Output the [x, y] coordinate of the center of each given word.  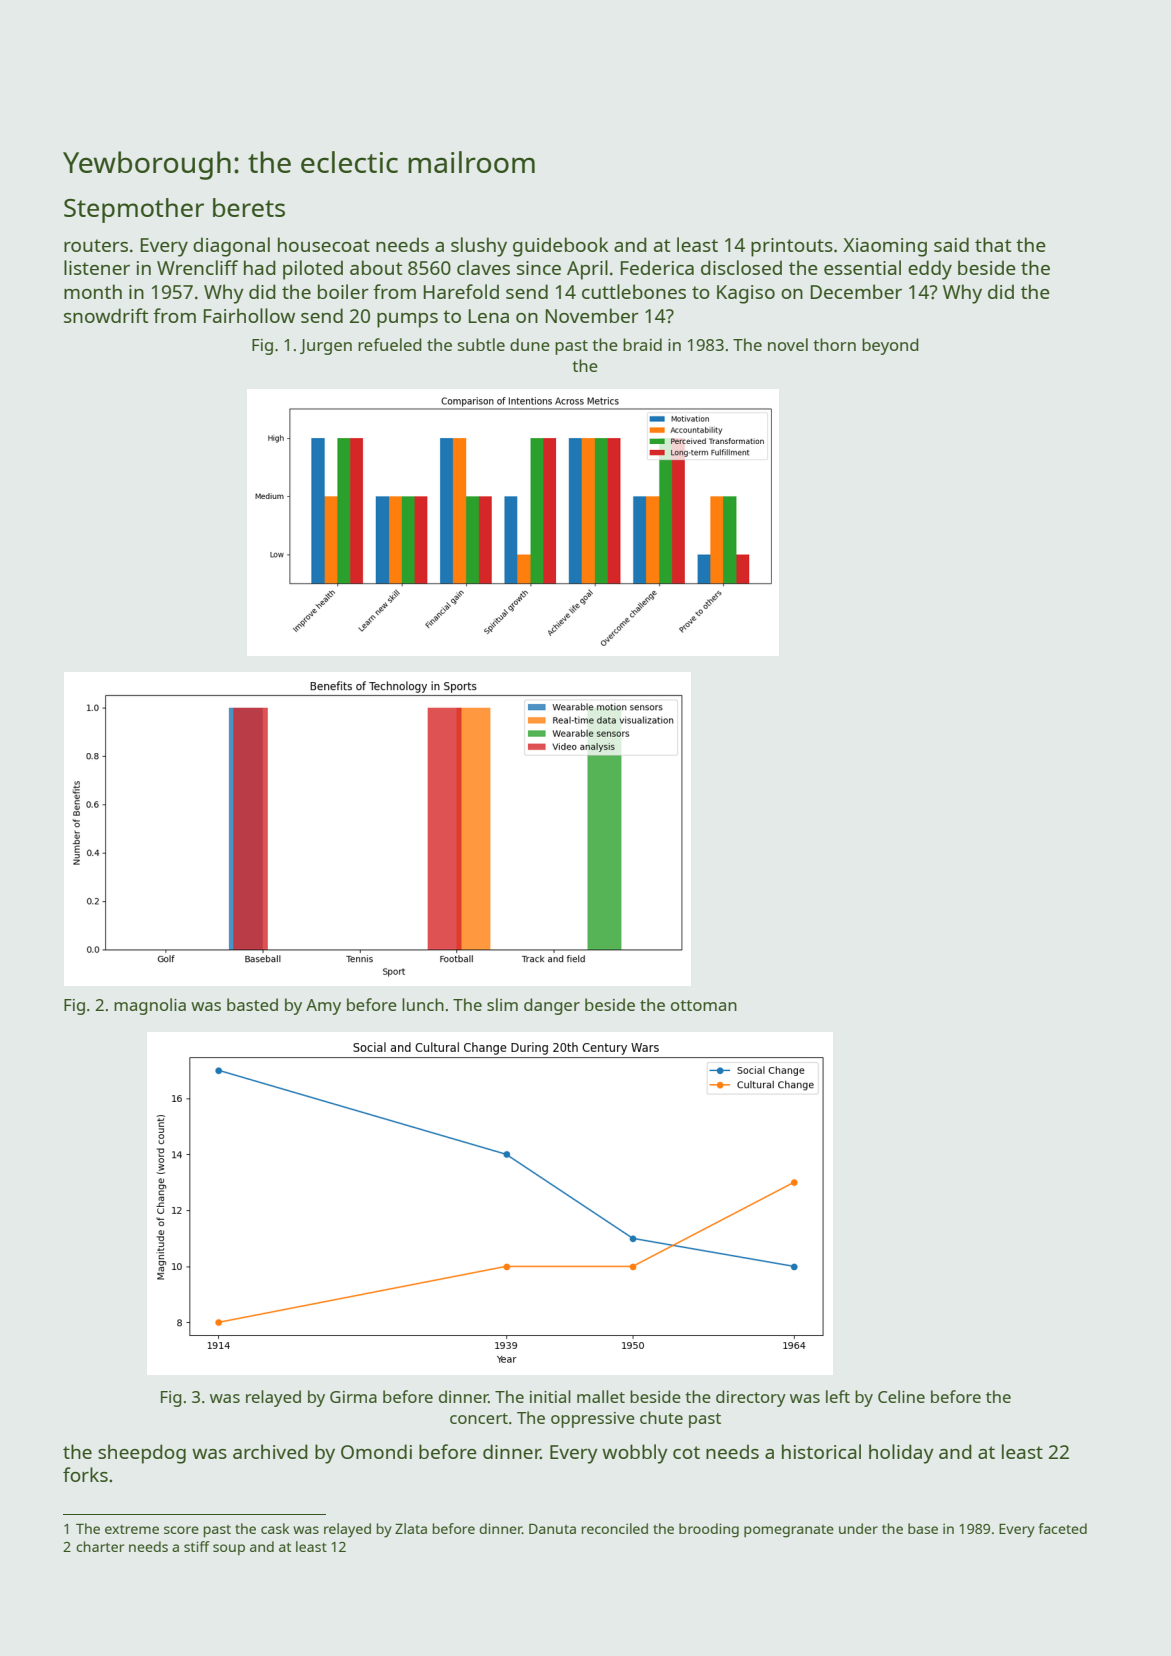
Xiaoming [885, 247]
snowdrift [106, 315]
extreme [132, 1529]
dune [530, 344]
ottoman [704, 1005]
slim [502, 1004]
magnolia [150, 1006]
